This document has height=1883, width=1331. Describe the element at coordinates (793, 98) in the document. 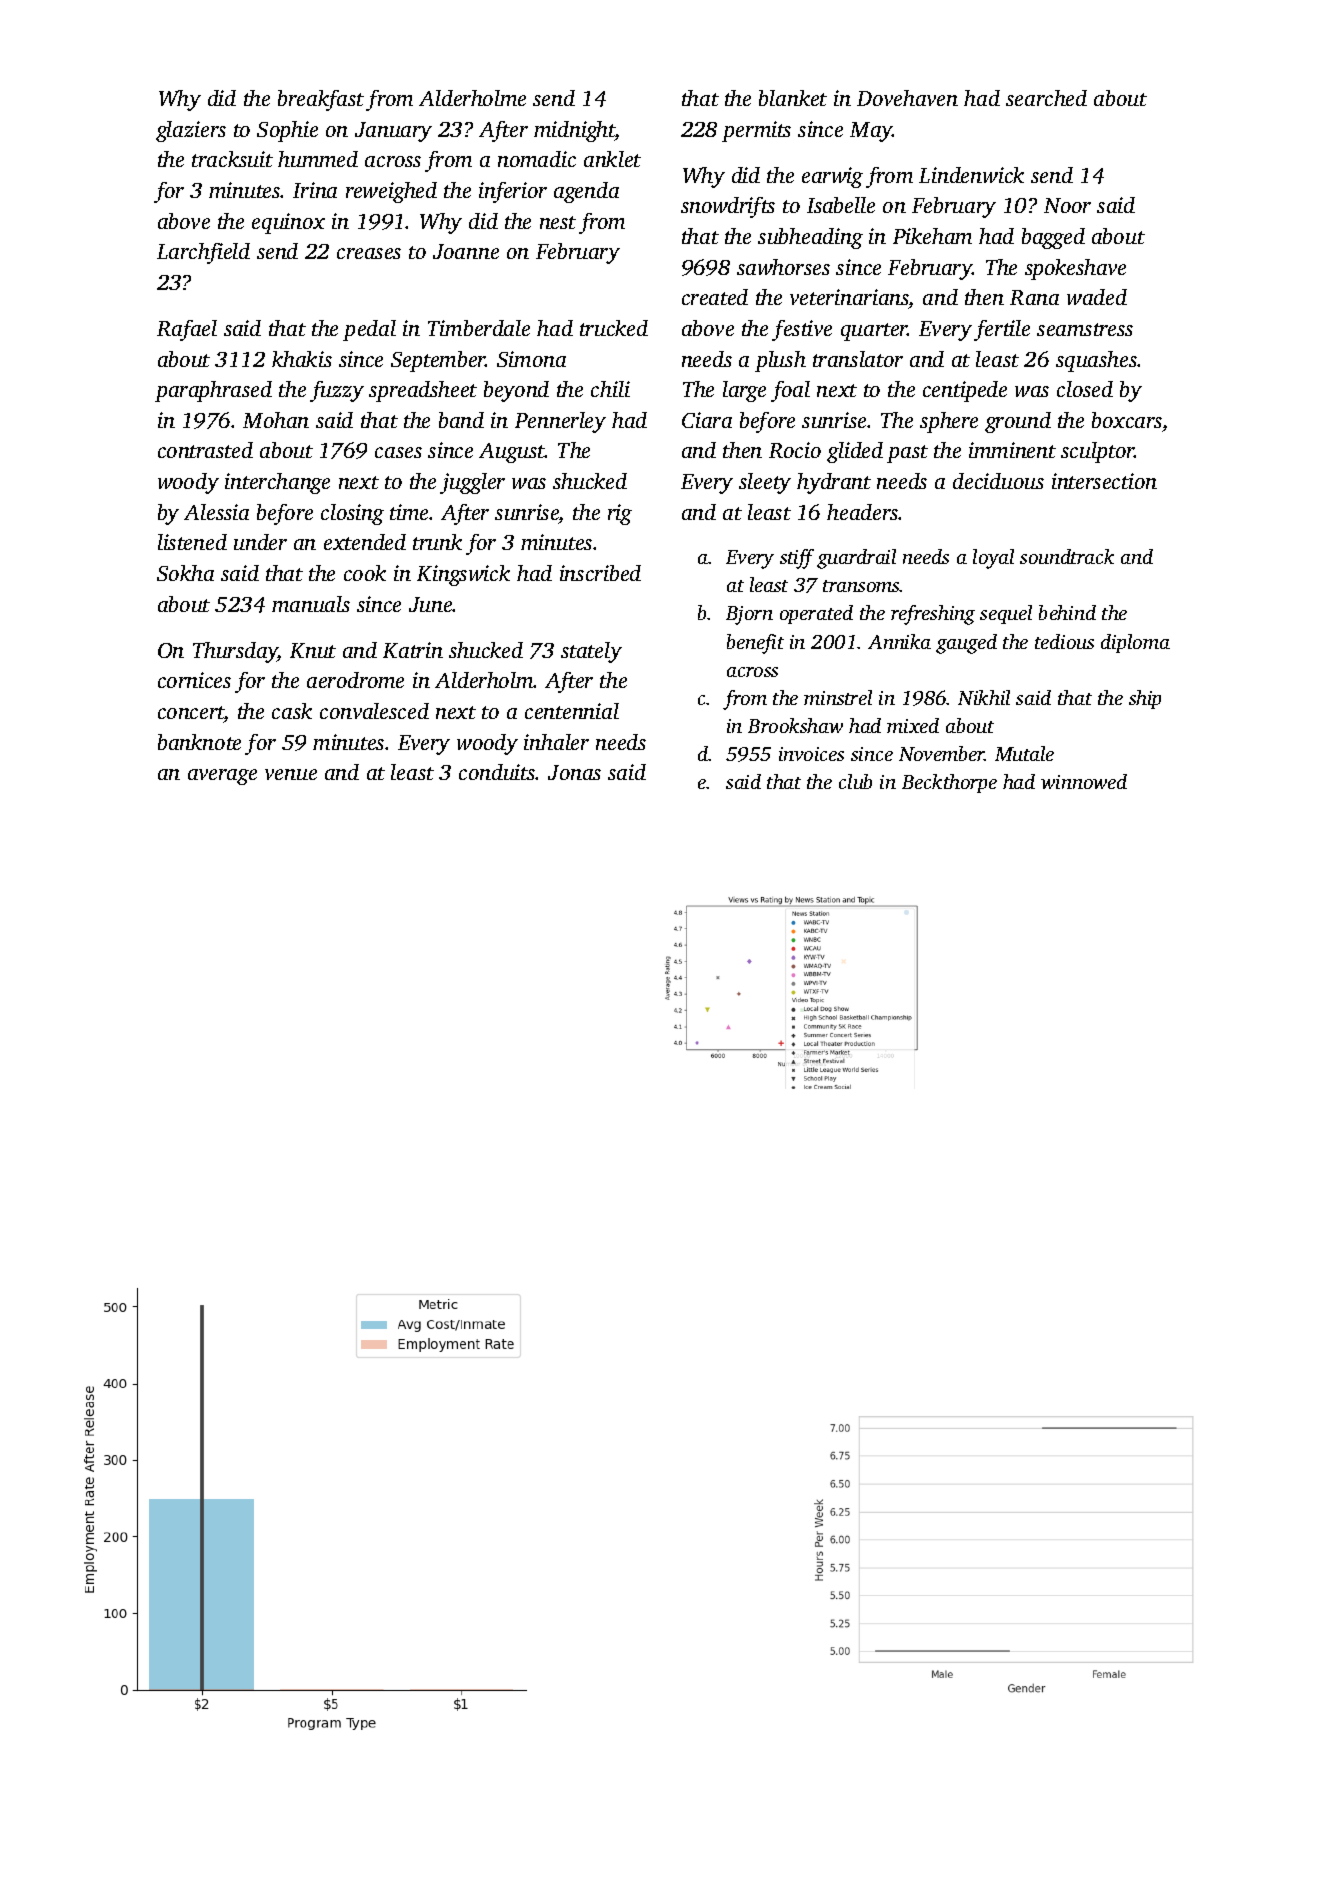

I see `blanket` at that location.
